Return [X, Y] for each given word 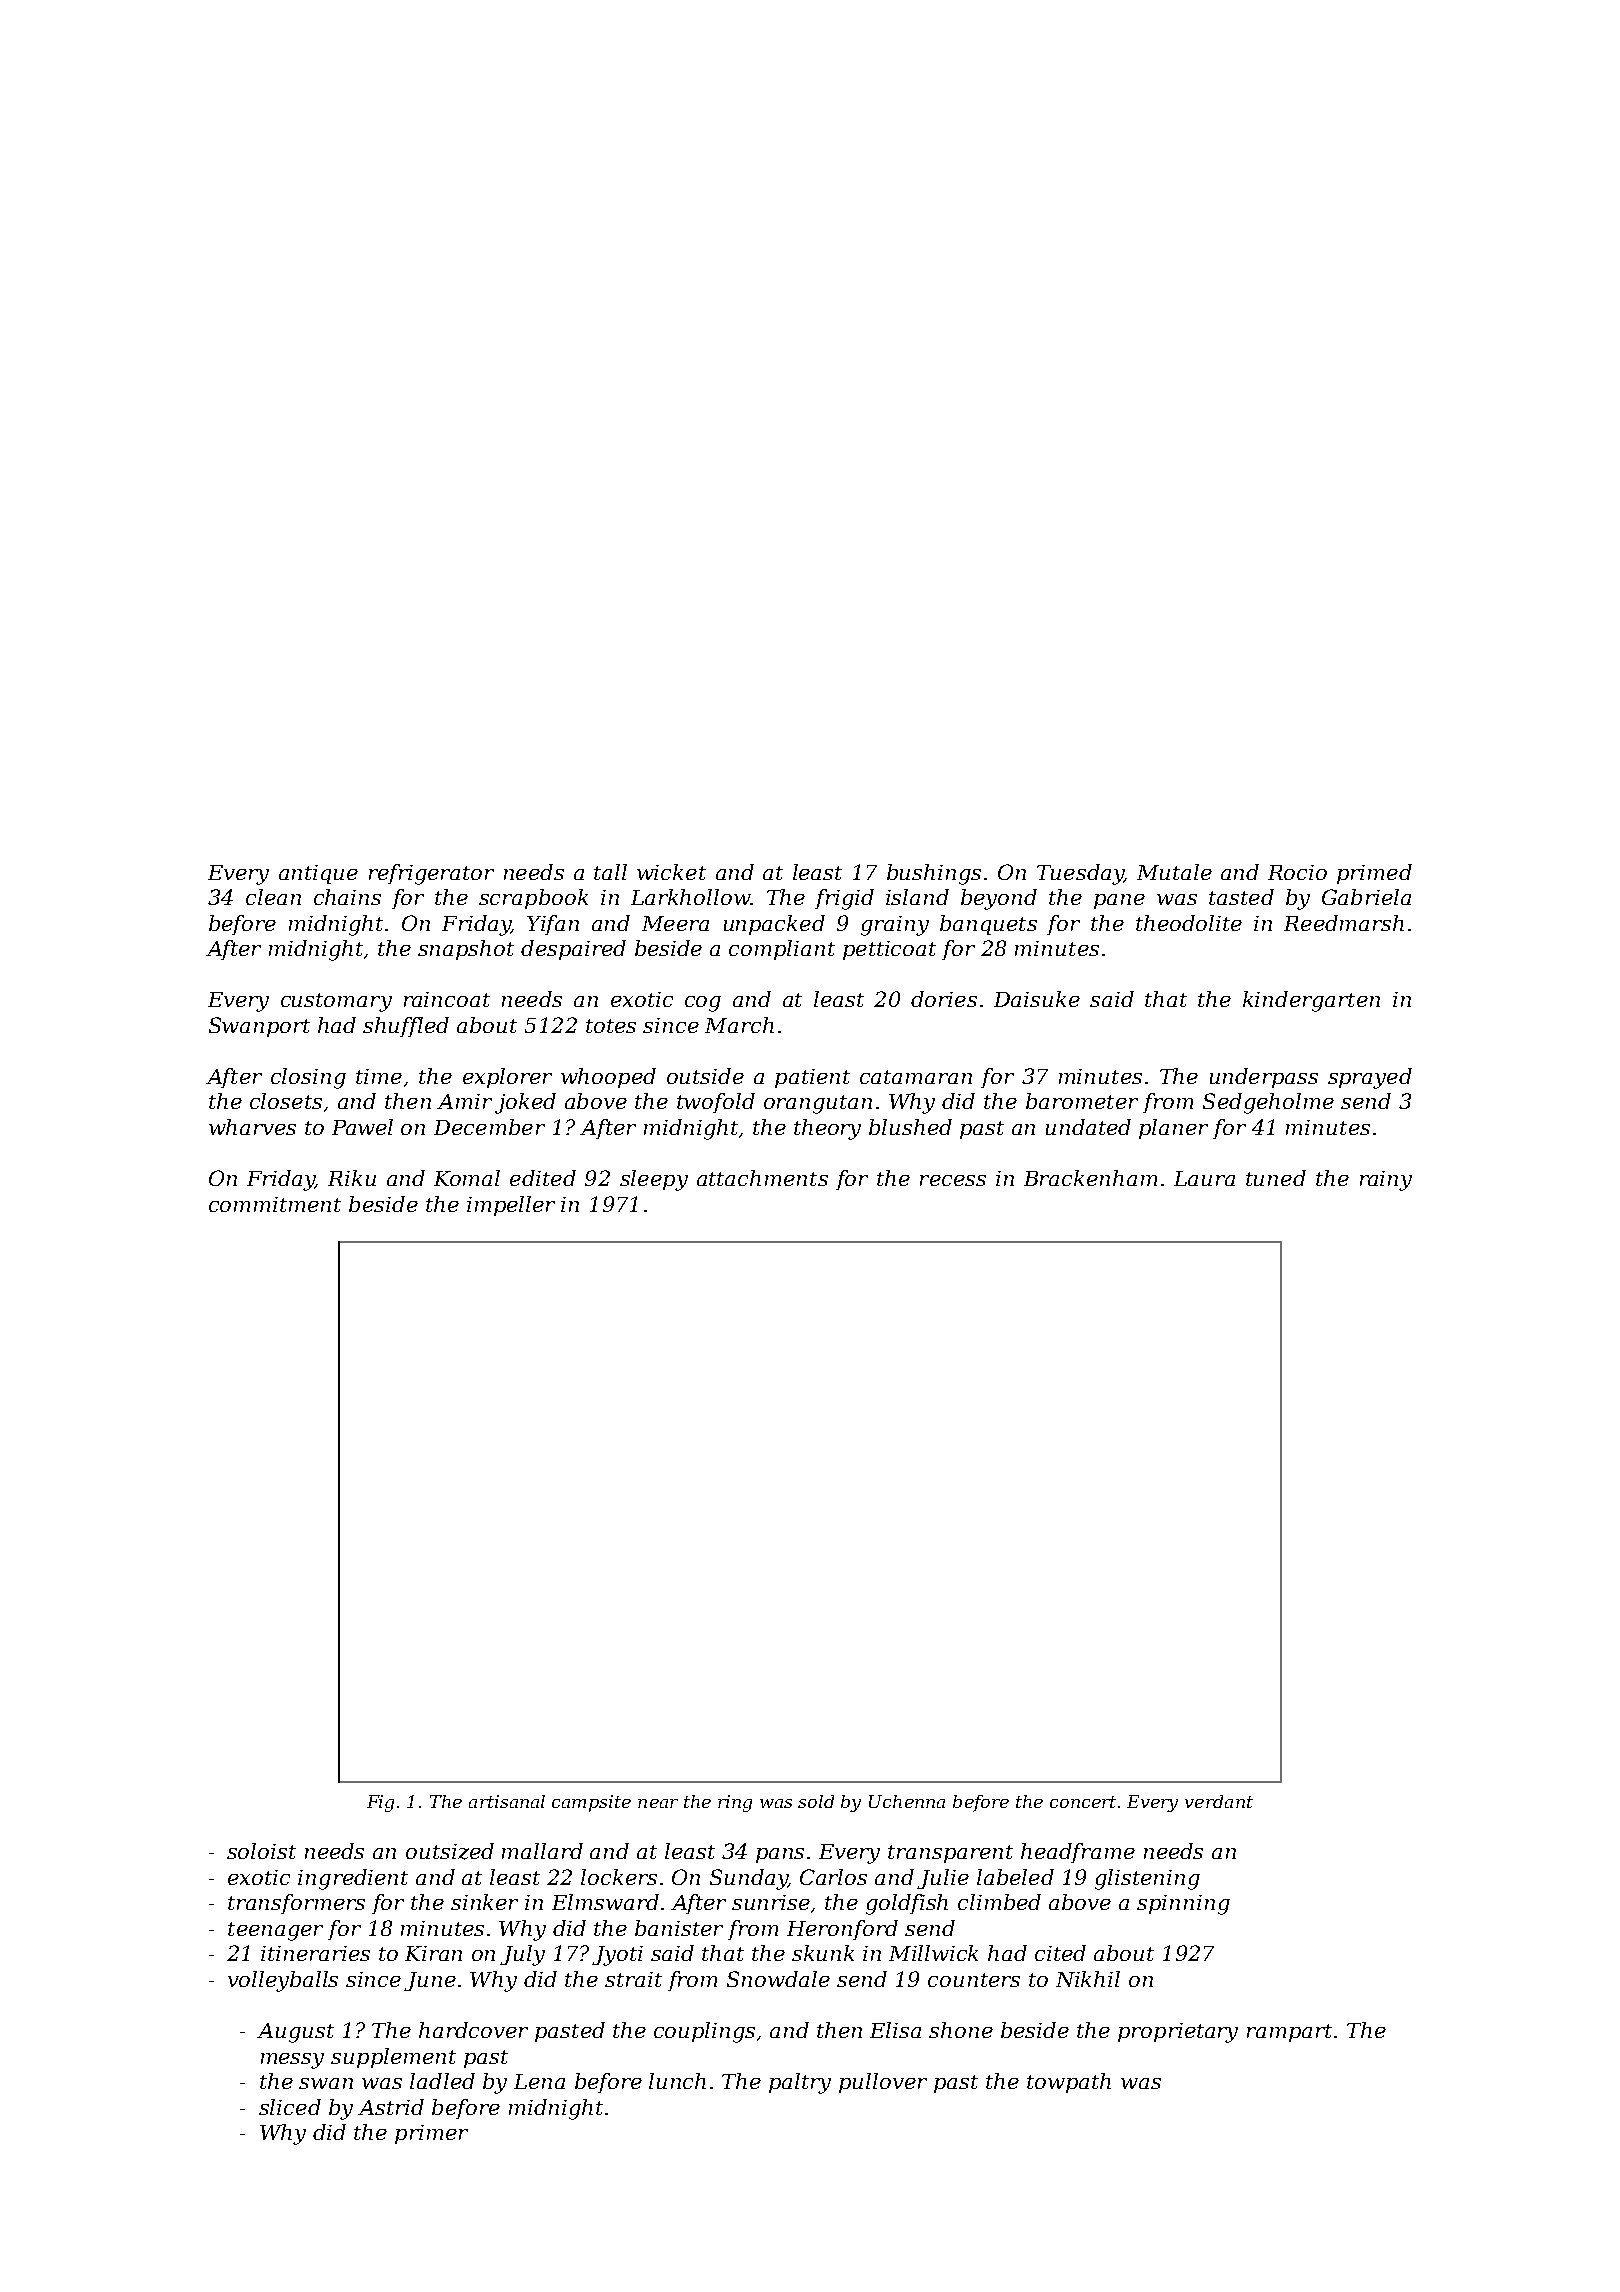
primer [431, 2134]
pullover [883, 2083]
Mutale [1174, 872]
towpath [1069, 2083]
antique [318, 874]
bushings [934, 874]
